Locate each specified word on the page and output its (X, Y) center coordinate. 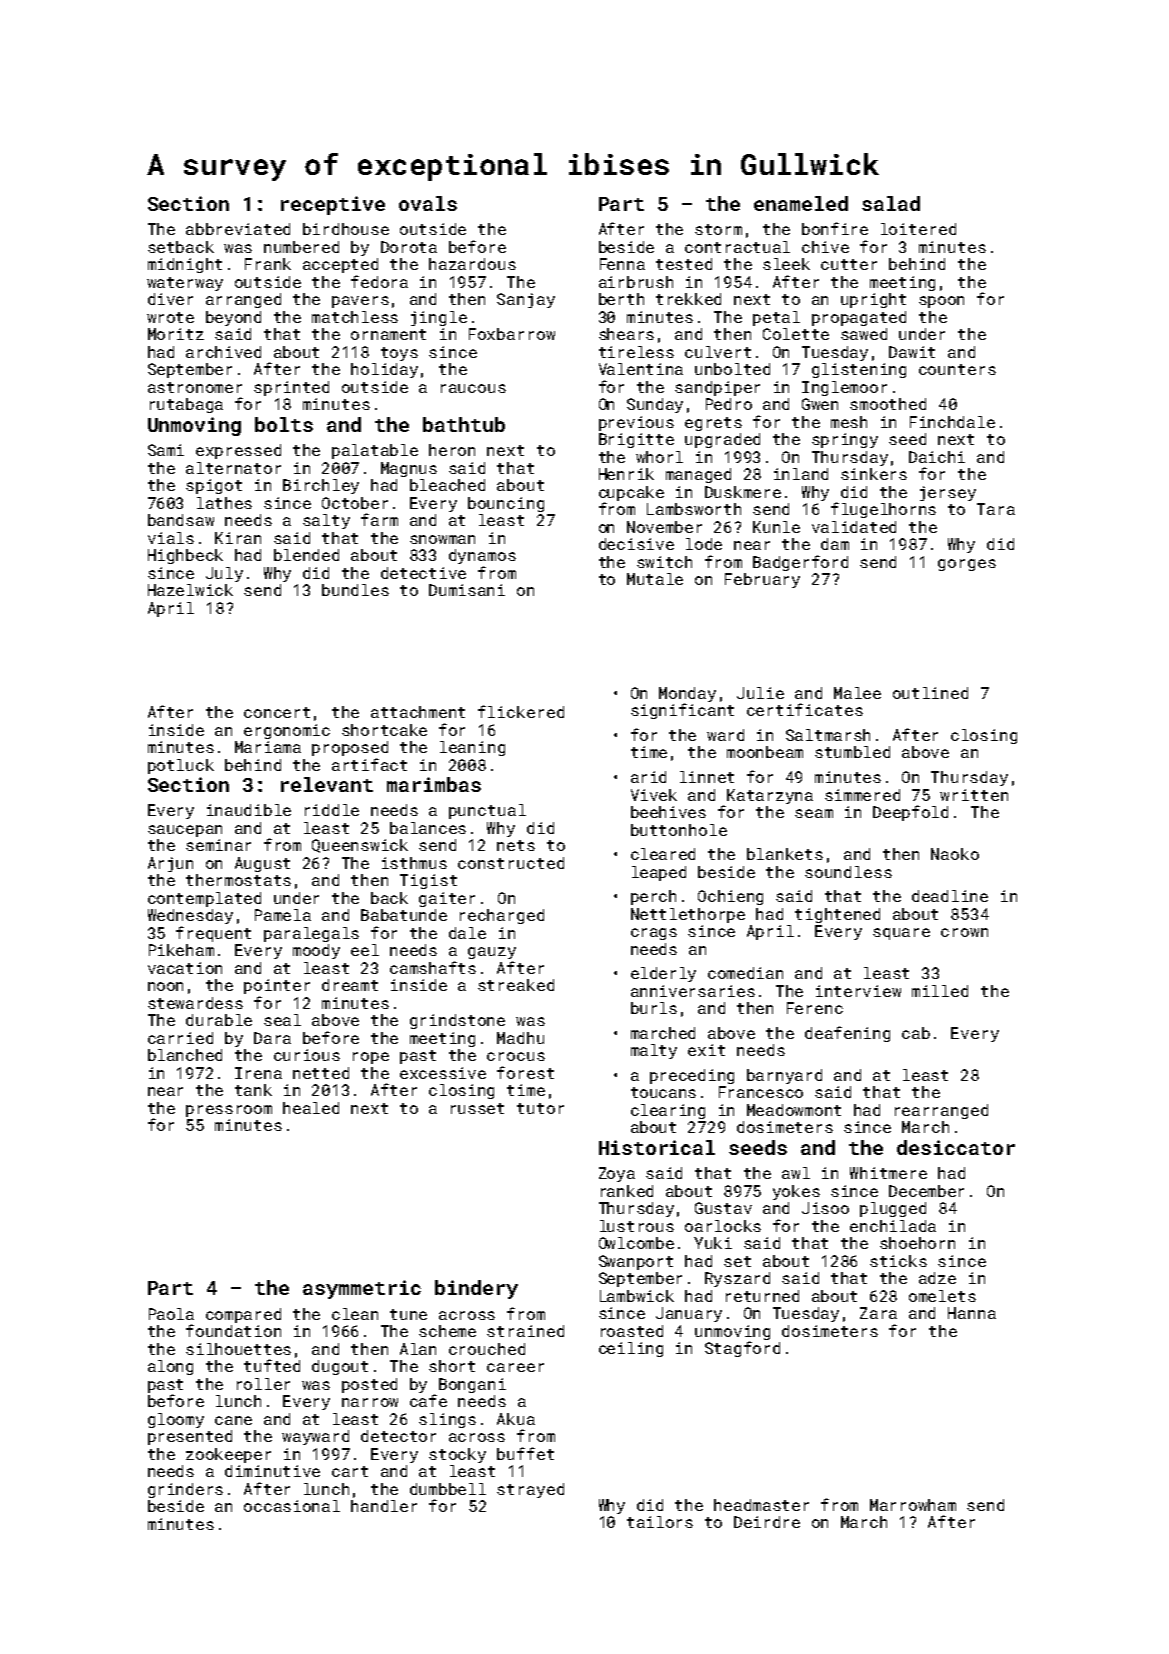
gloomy (176, 1420)
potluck (181, 766)
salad (891, 203)
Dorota (409, 247)
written (974, 795)
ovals (428, 203)
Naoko (955, 854)
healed (311, 1108)
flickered (521, 711)
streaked (516, 985)
